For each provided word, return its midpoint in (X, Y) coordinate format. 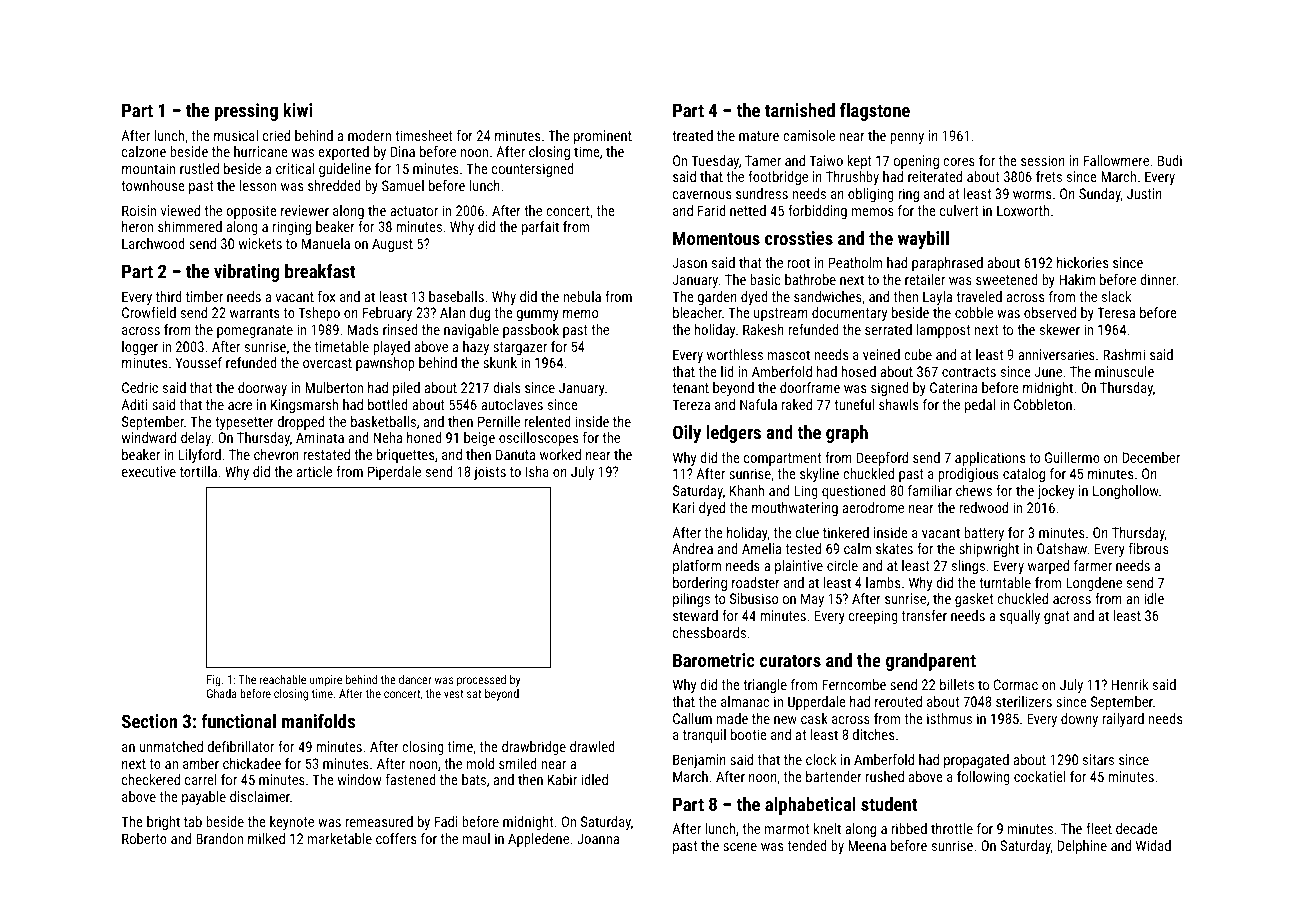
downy (1079, 720)
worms (1032, 195)
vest (454, 694)
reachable (283, 679)
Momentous (716, 238)
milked (266, 838)
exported (343, 153)
